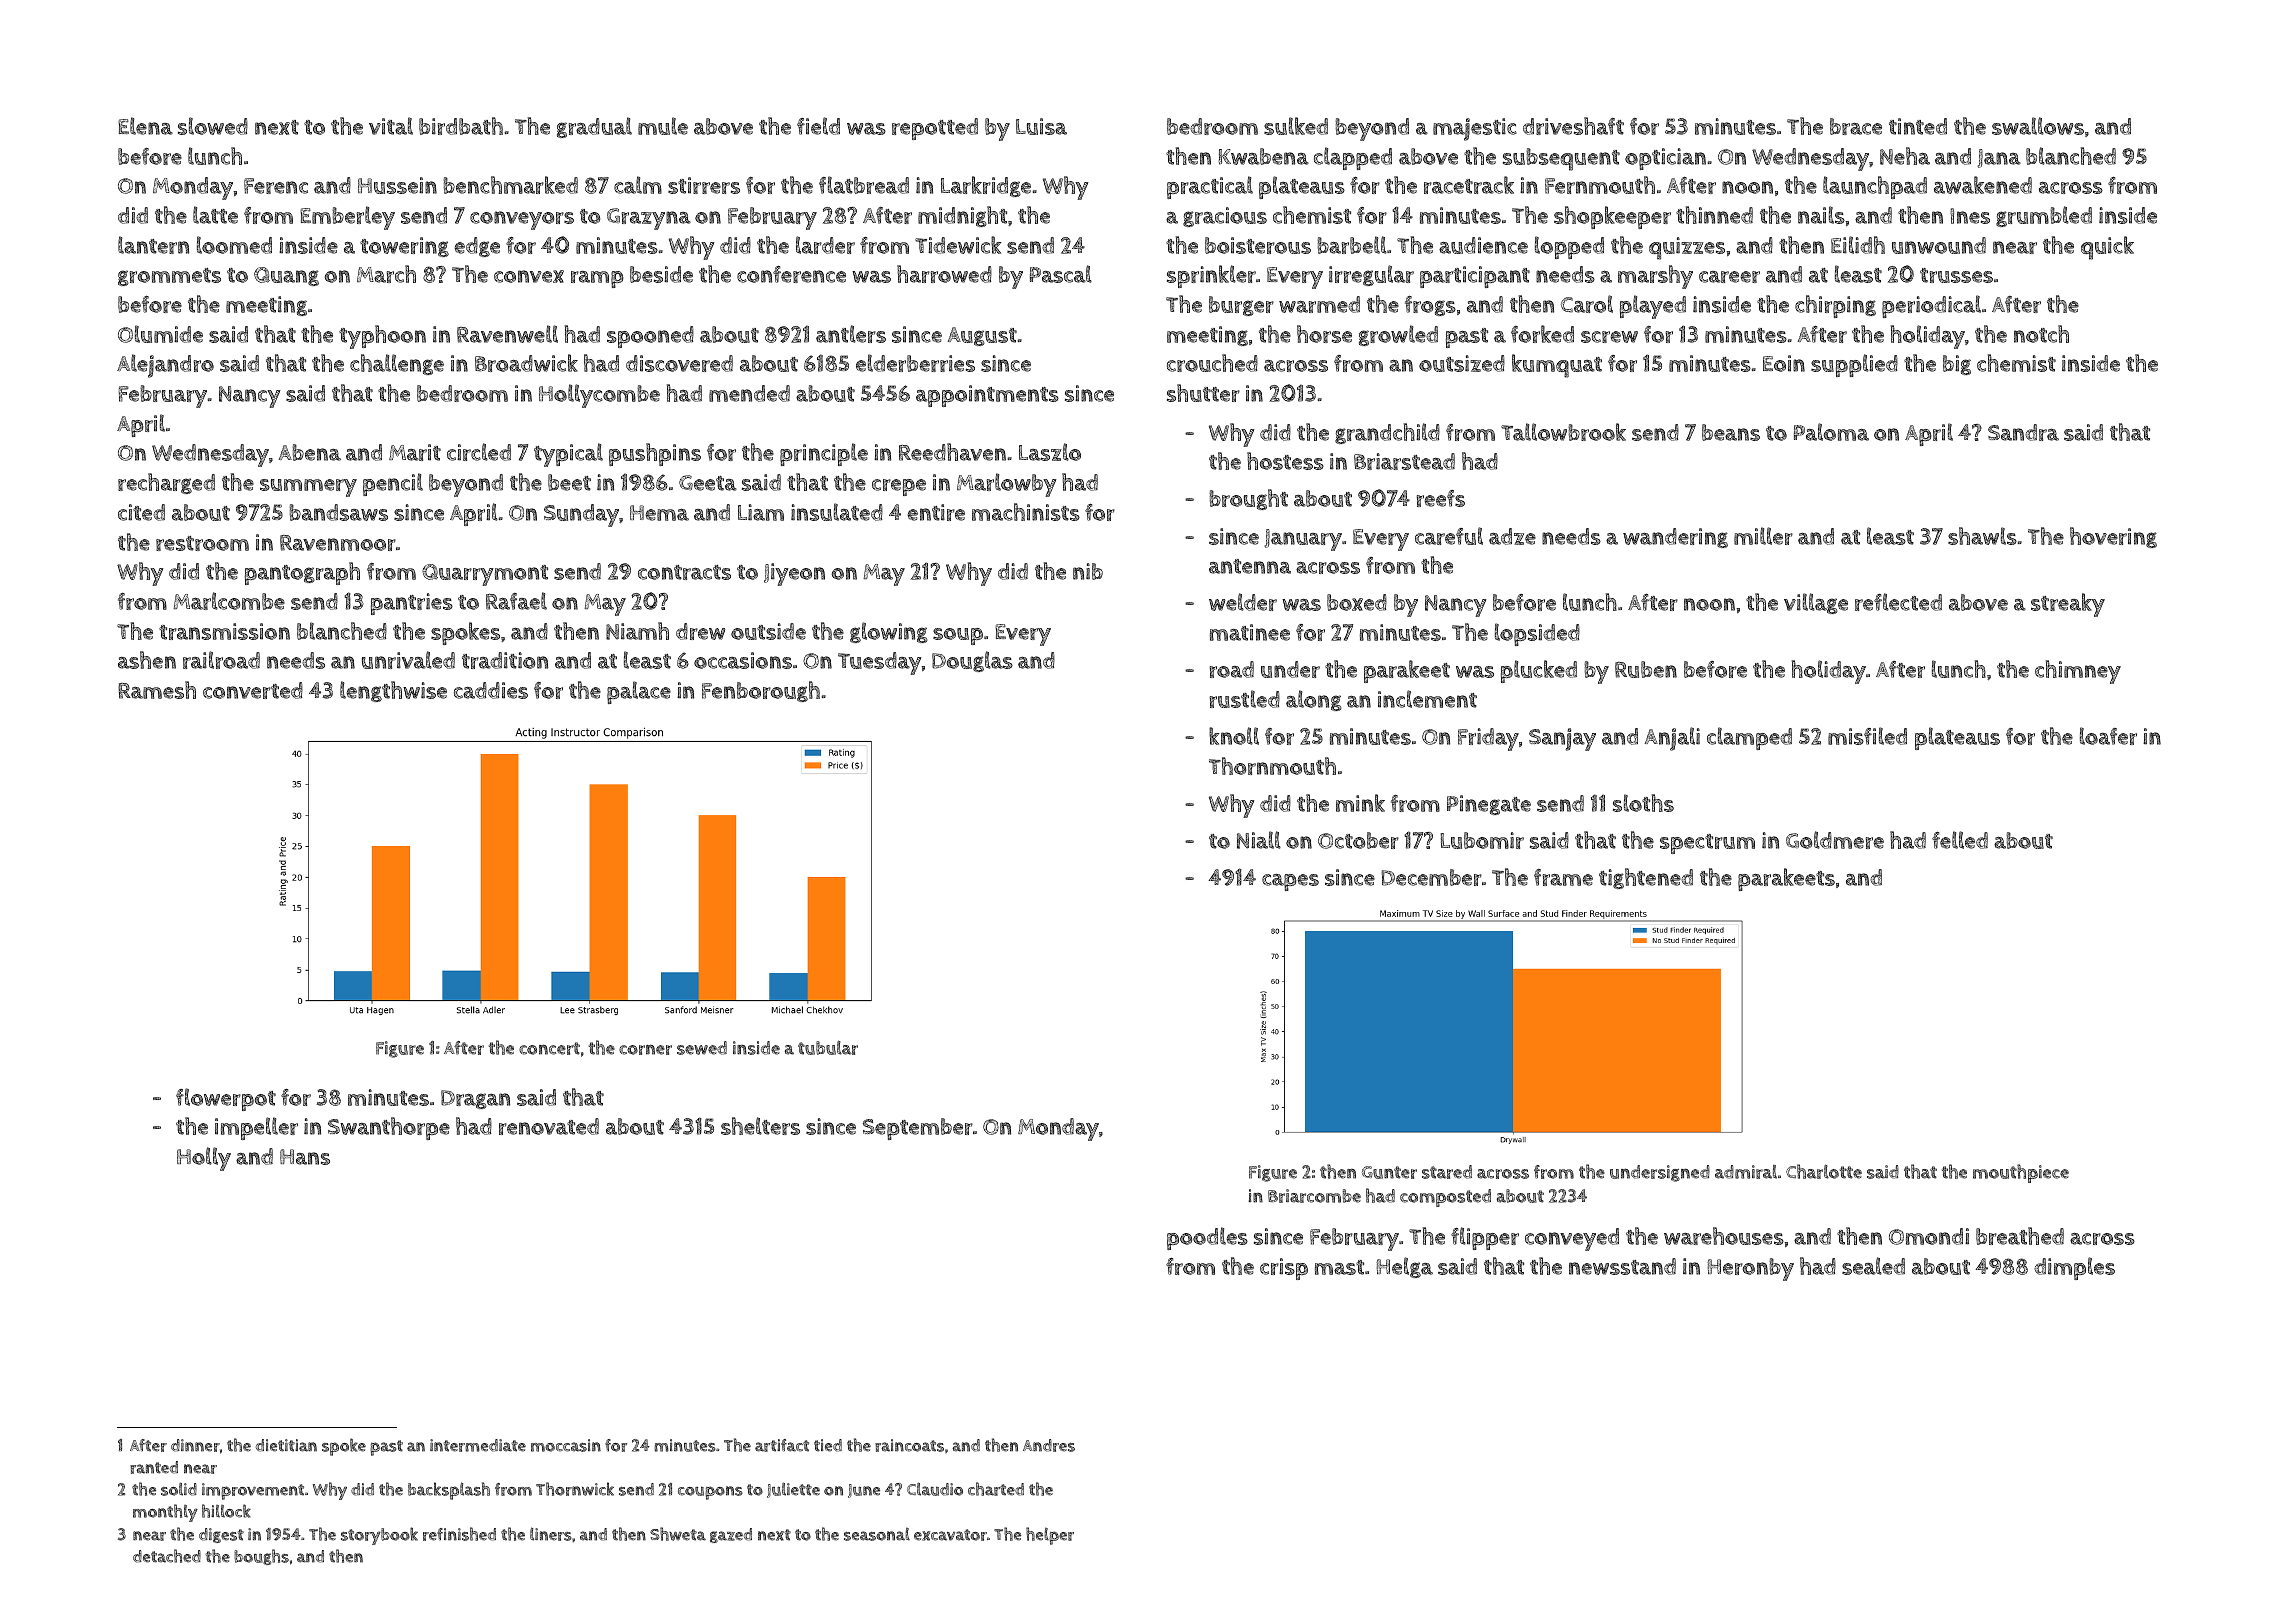 This page has width=2282, height=1614. Describe the element at coordinates (2107, 248) in the page. I see `quick` at that location.
